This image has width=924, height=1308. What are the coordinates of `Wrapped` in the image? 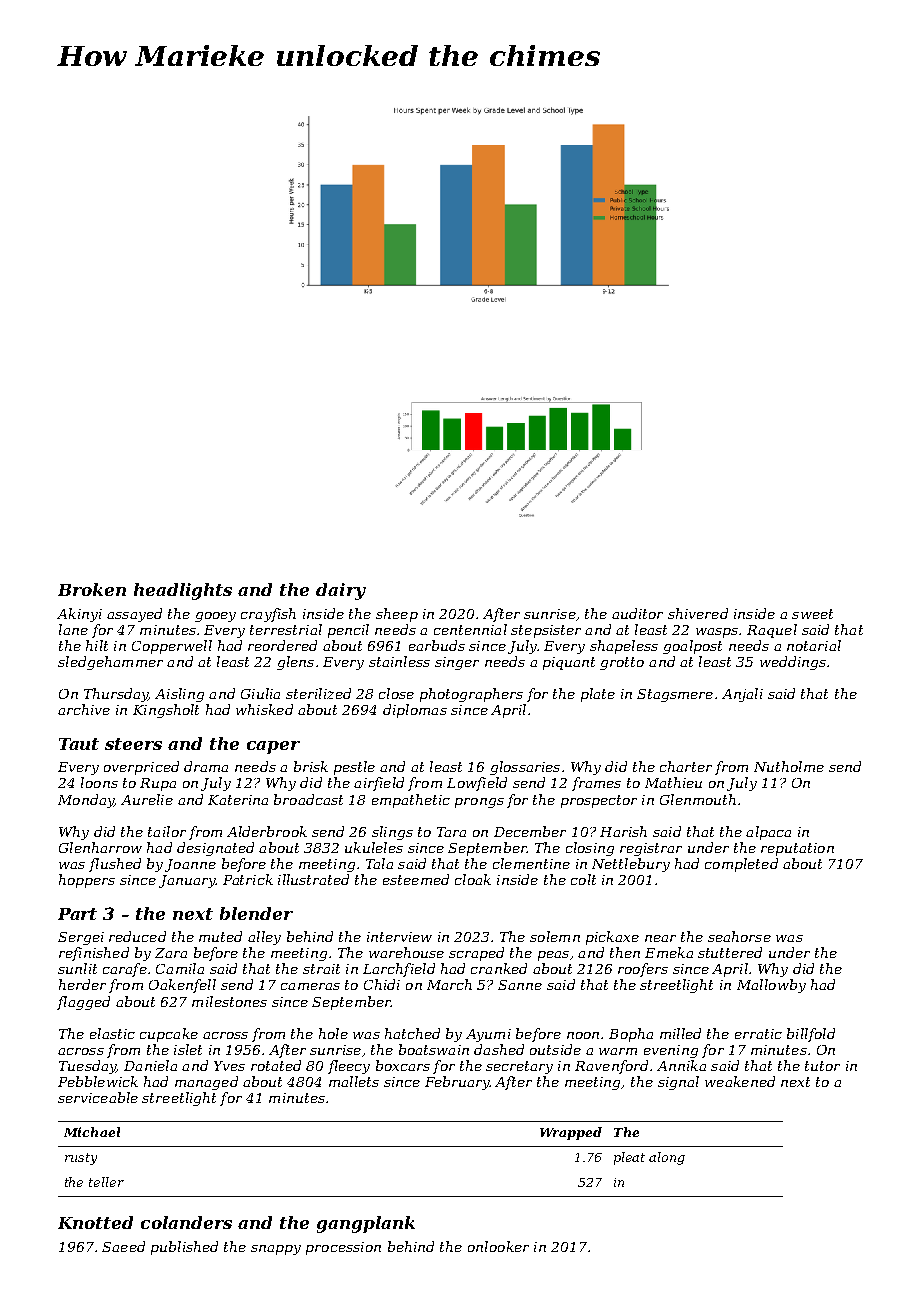 It's located at (571, 1133).
